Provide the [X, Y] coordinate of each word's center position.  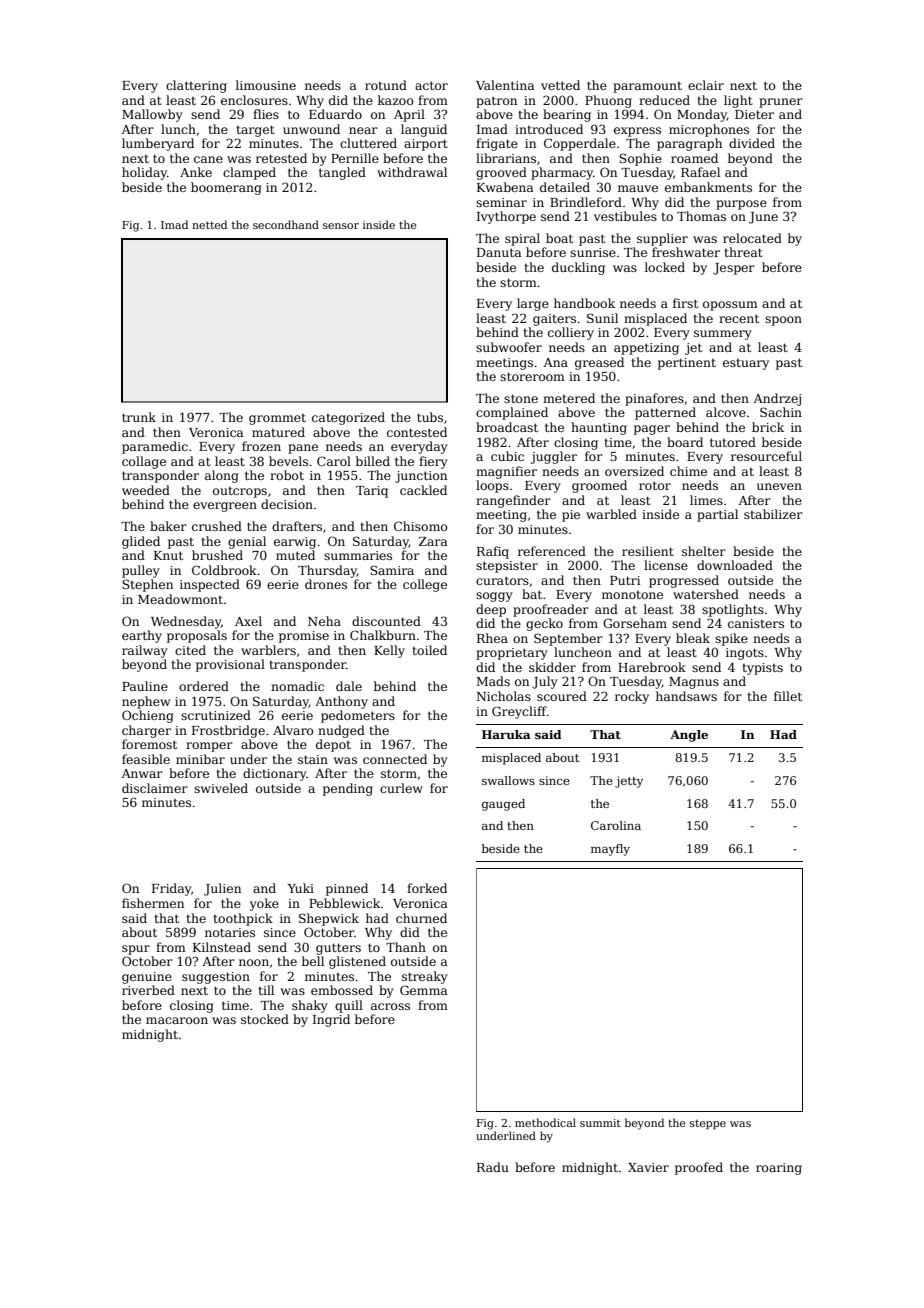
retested [281, 158]
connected [395, 759]
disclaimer [155, 788]
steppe [708, 1124]
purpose [741, 205]
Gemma [424, 990]
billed [373, 461]
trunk [139, 417]
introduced [549, 129]
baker [168, 526]
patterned [665, 413]
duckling [578, 268]
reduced [664, 100]
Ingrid [331, 1020]
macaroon [177, 1020]
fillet [788, 696]
